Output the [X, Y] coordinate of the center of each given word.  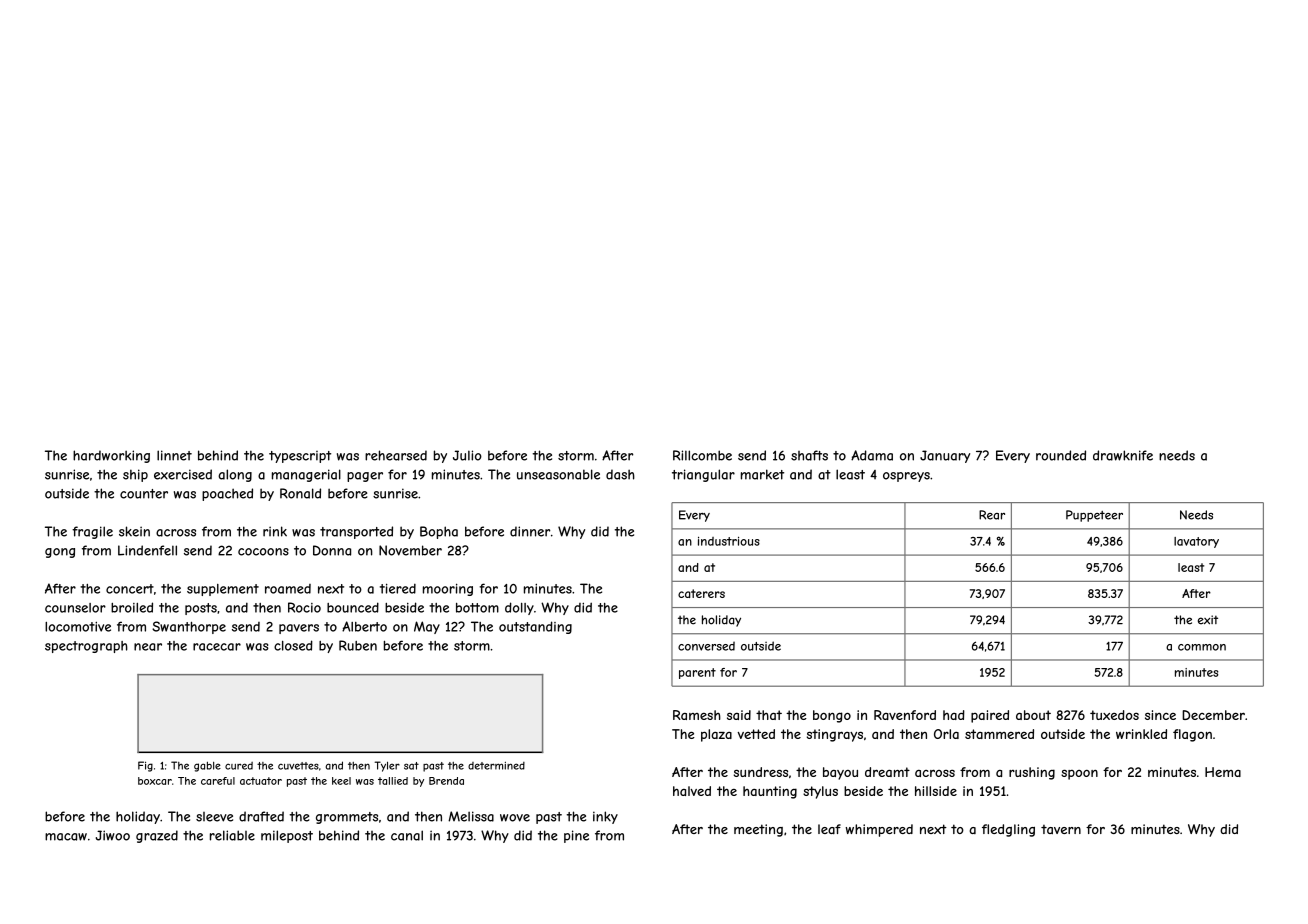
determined [496, 765]
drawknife [1123, 455]
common [1202, 647]
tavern [1061, 829]
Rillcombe [702, 455]
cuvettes [298, 766]
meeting [758, 830]
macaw [66, 837]
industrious [729, 541]
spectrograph [86, 647]
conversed [706, 646]
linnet [174, 455]
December [1213, 715]
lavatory [1196, 542]
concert [130, 589]
